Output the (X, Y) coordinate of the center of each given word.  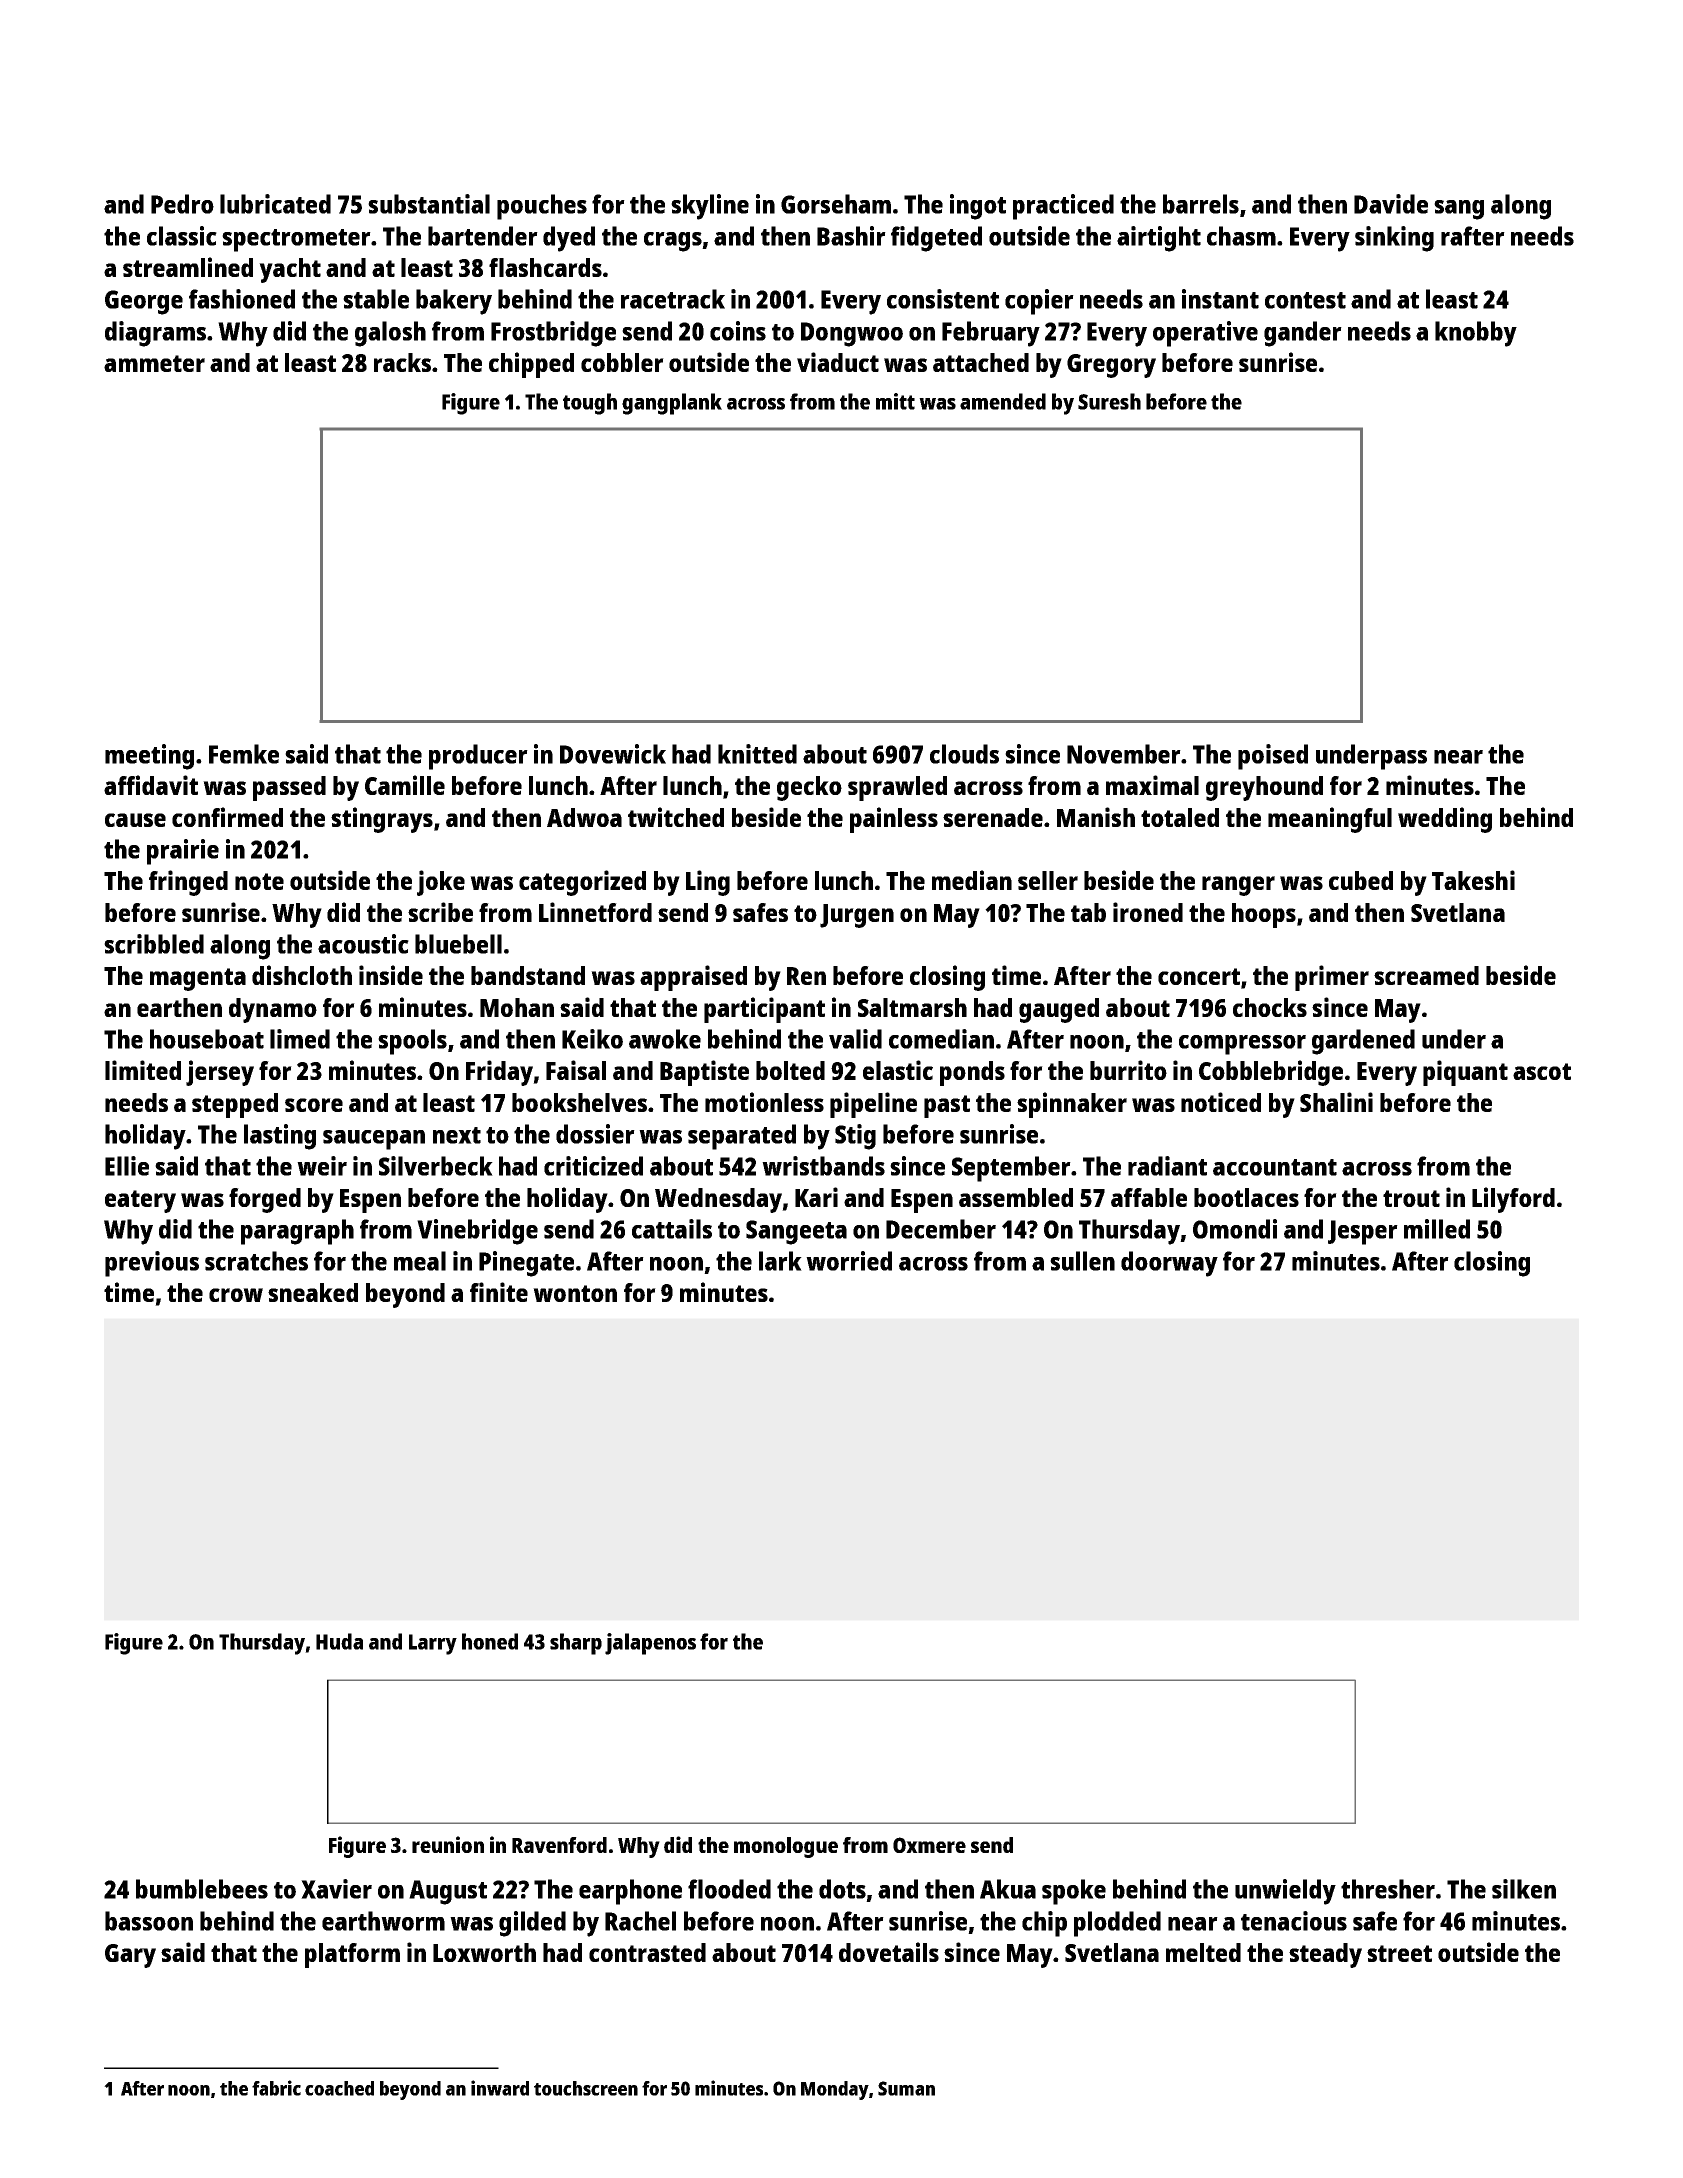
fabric (276, 2088)
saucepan (374, 1140)
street (1399, 1953)
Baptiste (704, 1073)
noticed (1221, 1102)
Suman (906, 2088)
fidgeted (936, 239)
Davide (1391, 204)
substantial (429, 204)
